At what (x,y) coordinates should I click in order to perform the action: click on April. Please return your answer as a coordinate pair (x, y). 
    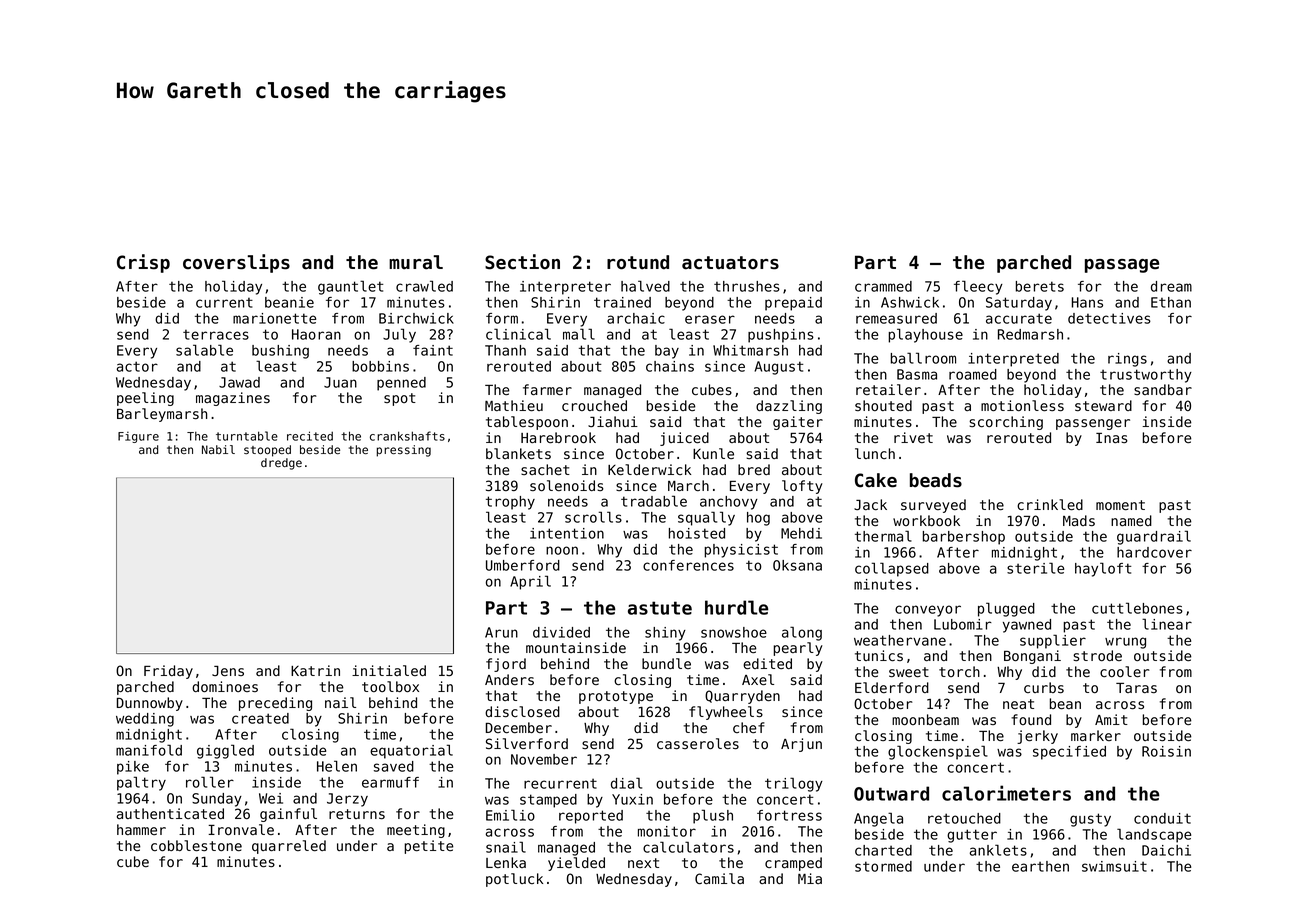
    Looking at the image, I should click on (530, 582).
